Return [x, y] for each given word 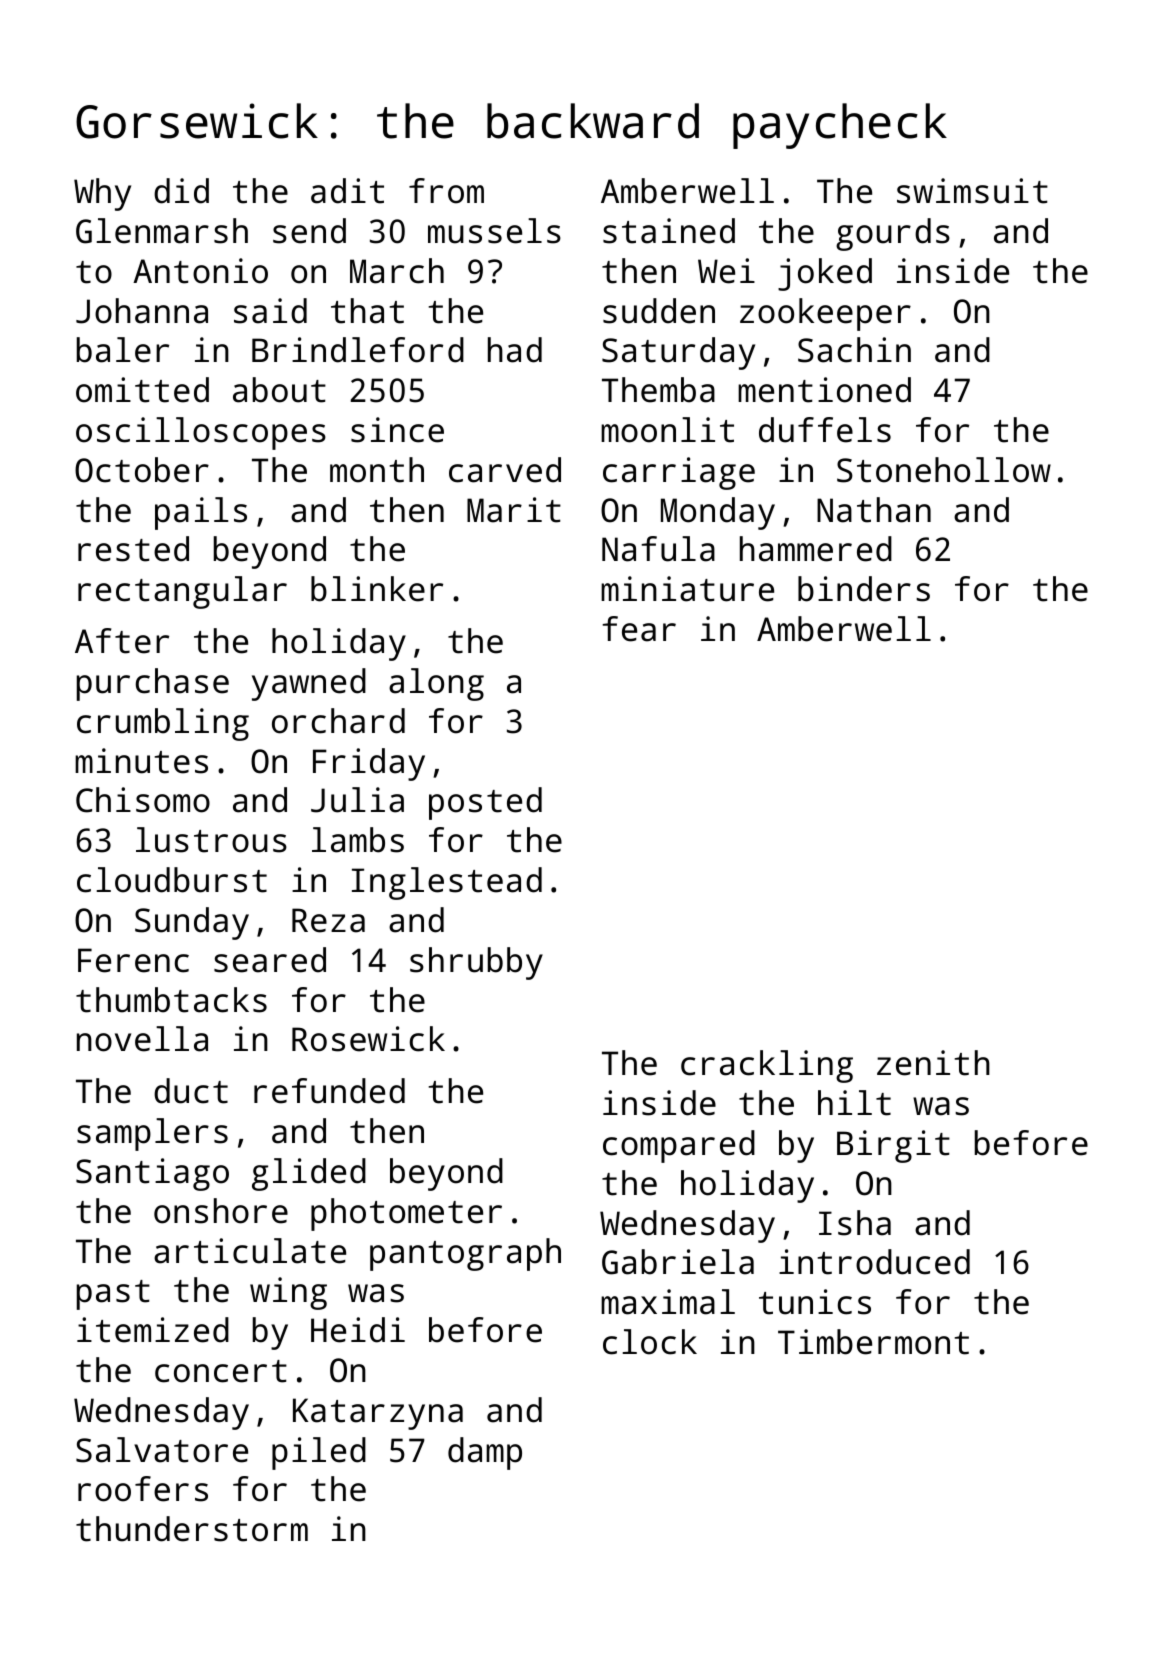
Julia [357, 800]
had [515, 350]
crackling [767, 1066]
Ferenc [133, 960]
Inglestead [447, 883]
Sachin [854, 350]
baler [123, 350]
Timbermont [873, 1342]
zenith [933, 1063]
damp [485, 1453]
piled [319, 1453]
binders [864, 589]
